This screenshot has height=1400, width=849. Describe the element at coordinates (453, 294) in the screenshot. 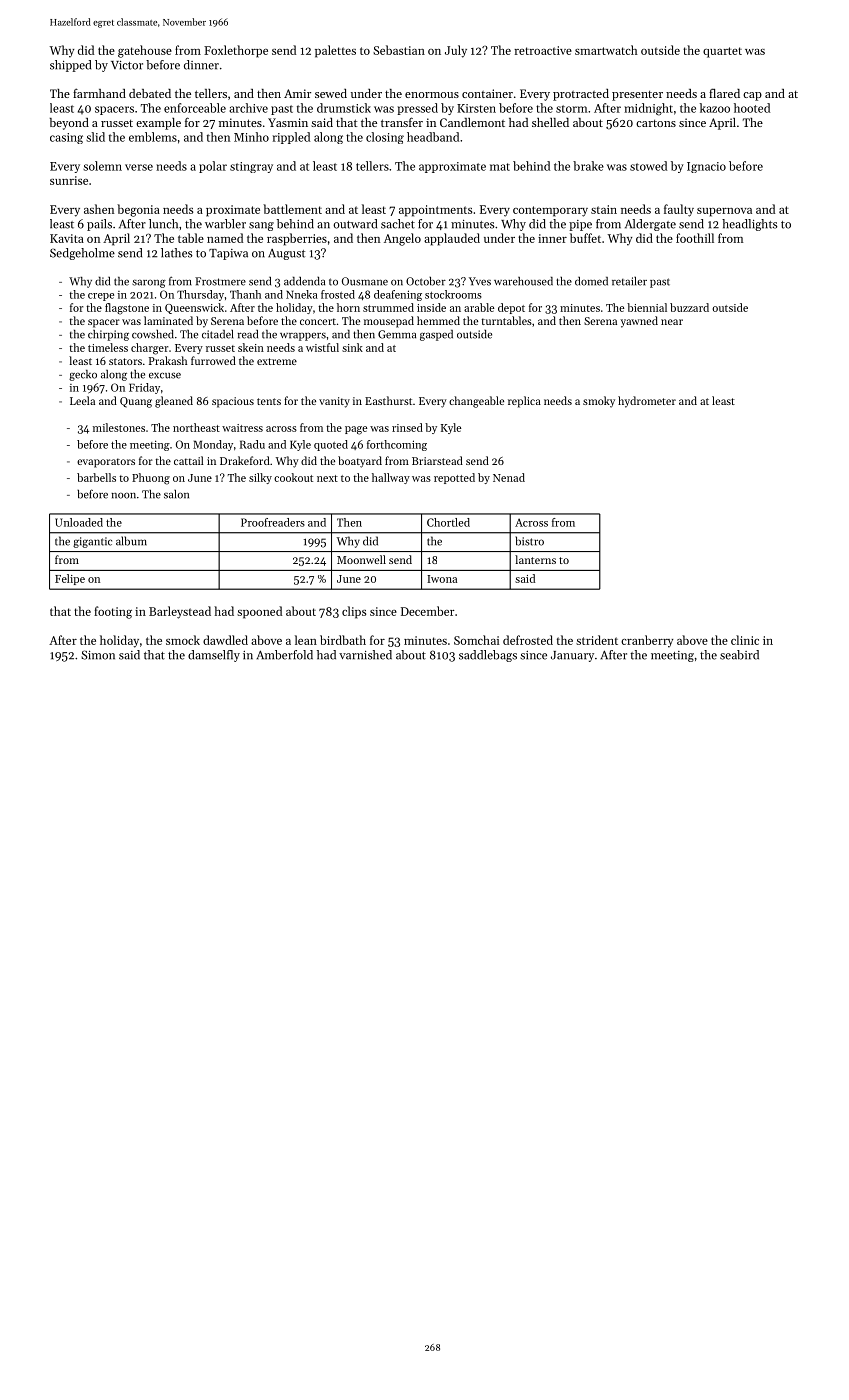

I see `stockrooms` at that location.
